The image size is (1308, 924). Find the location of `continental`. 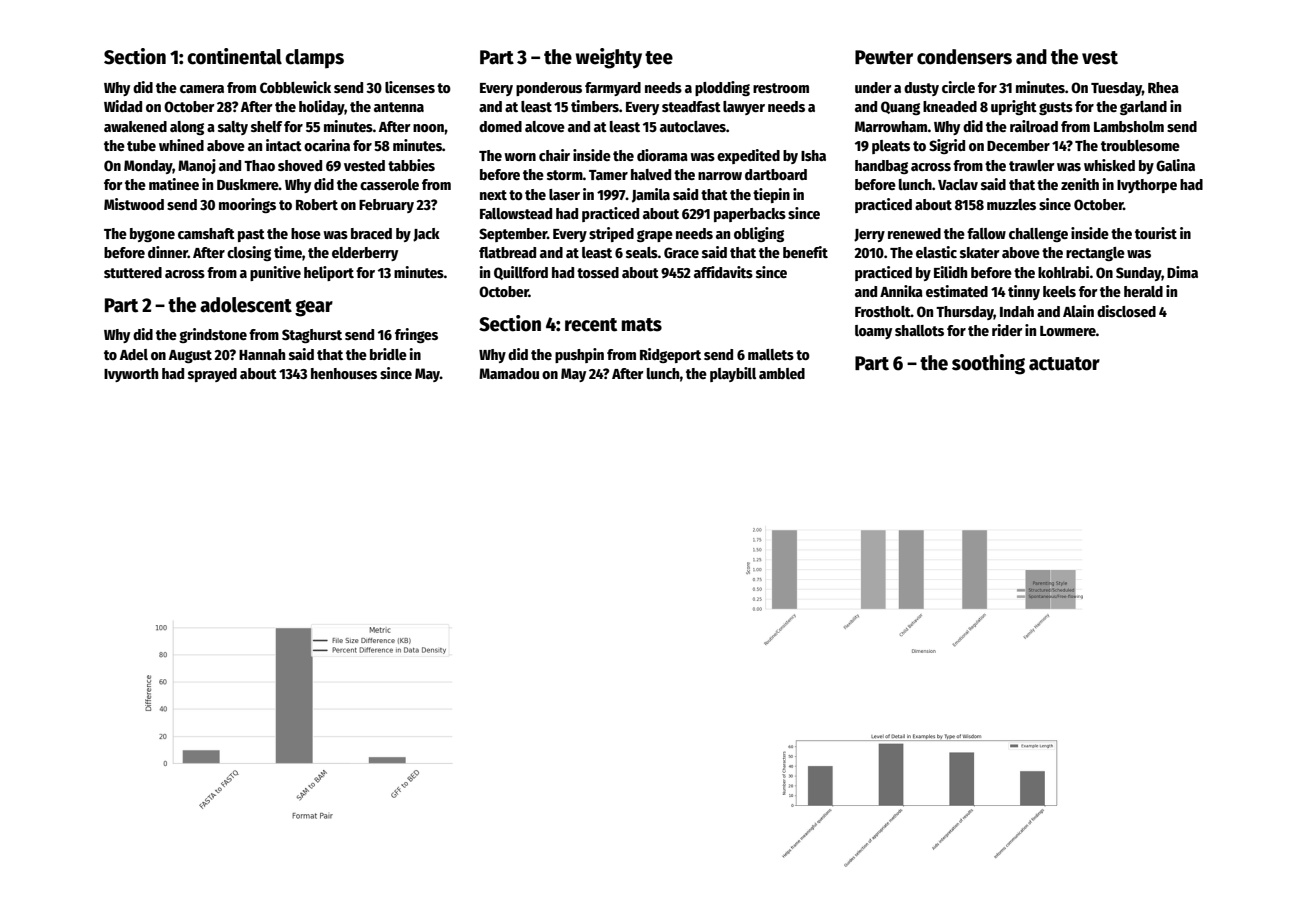

continental is located at coordinates (234, 56).
